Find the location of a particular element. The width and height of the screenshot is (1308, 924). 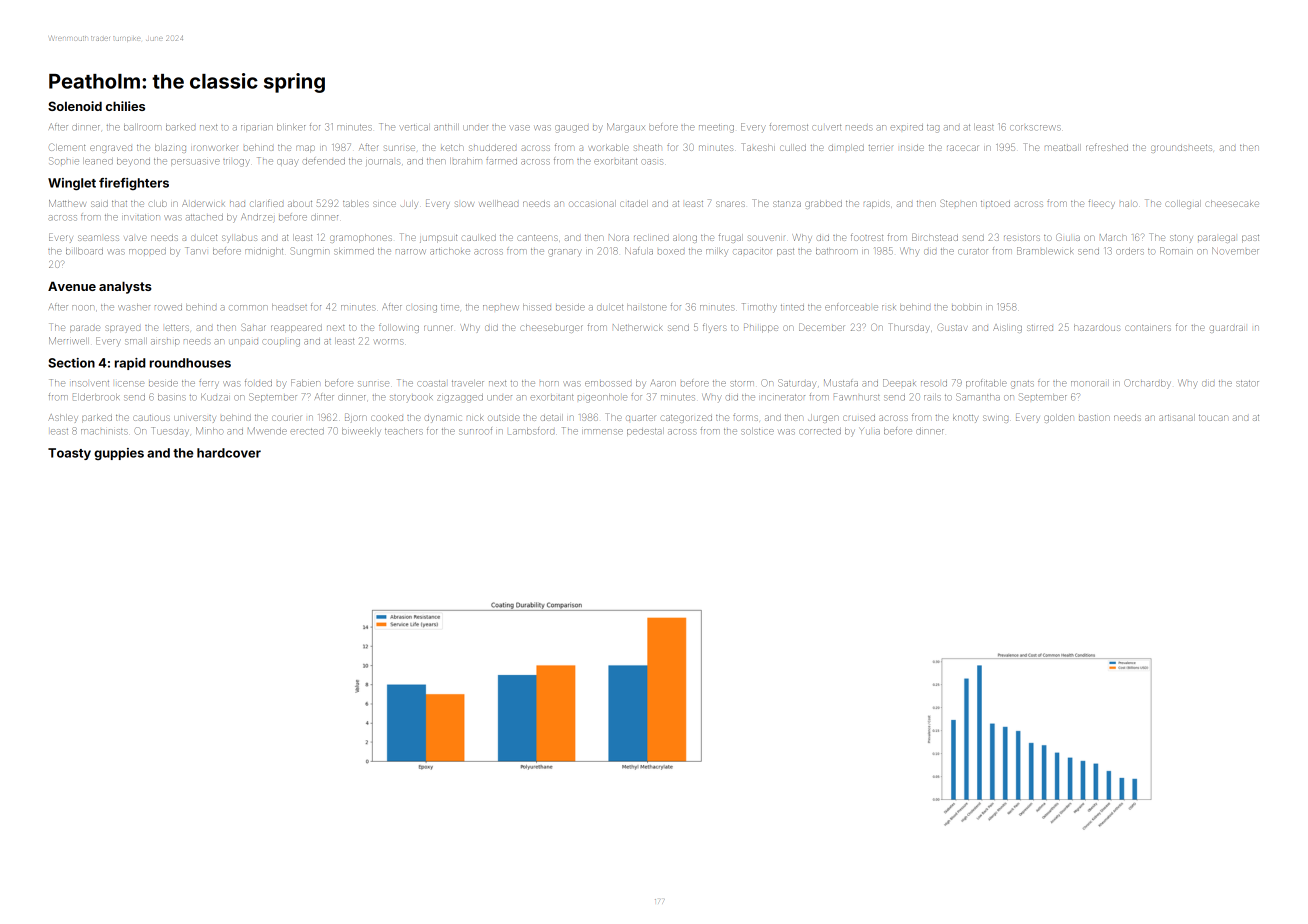

meeting is located at coordinates (716, 128).
